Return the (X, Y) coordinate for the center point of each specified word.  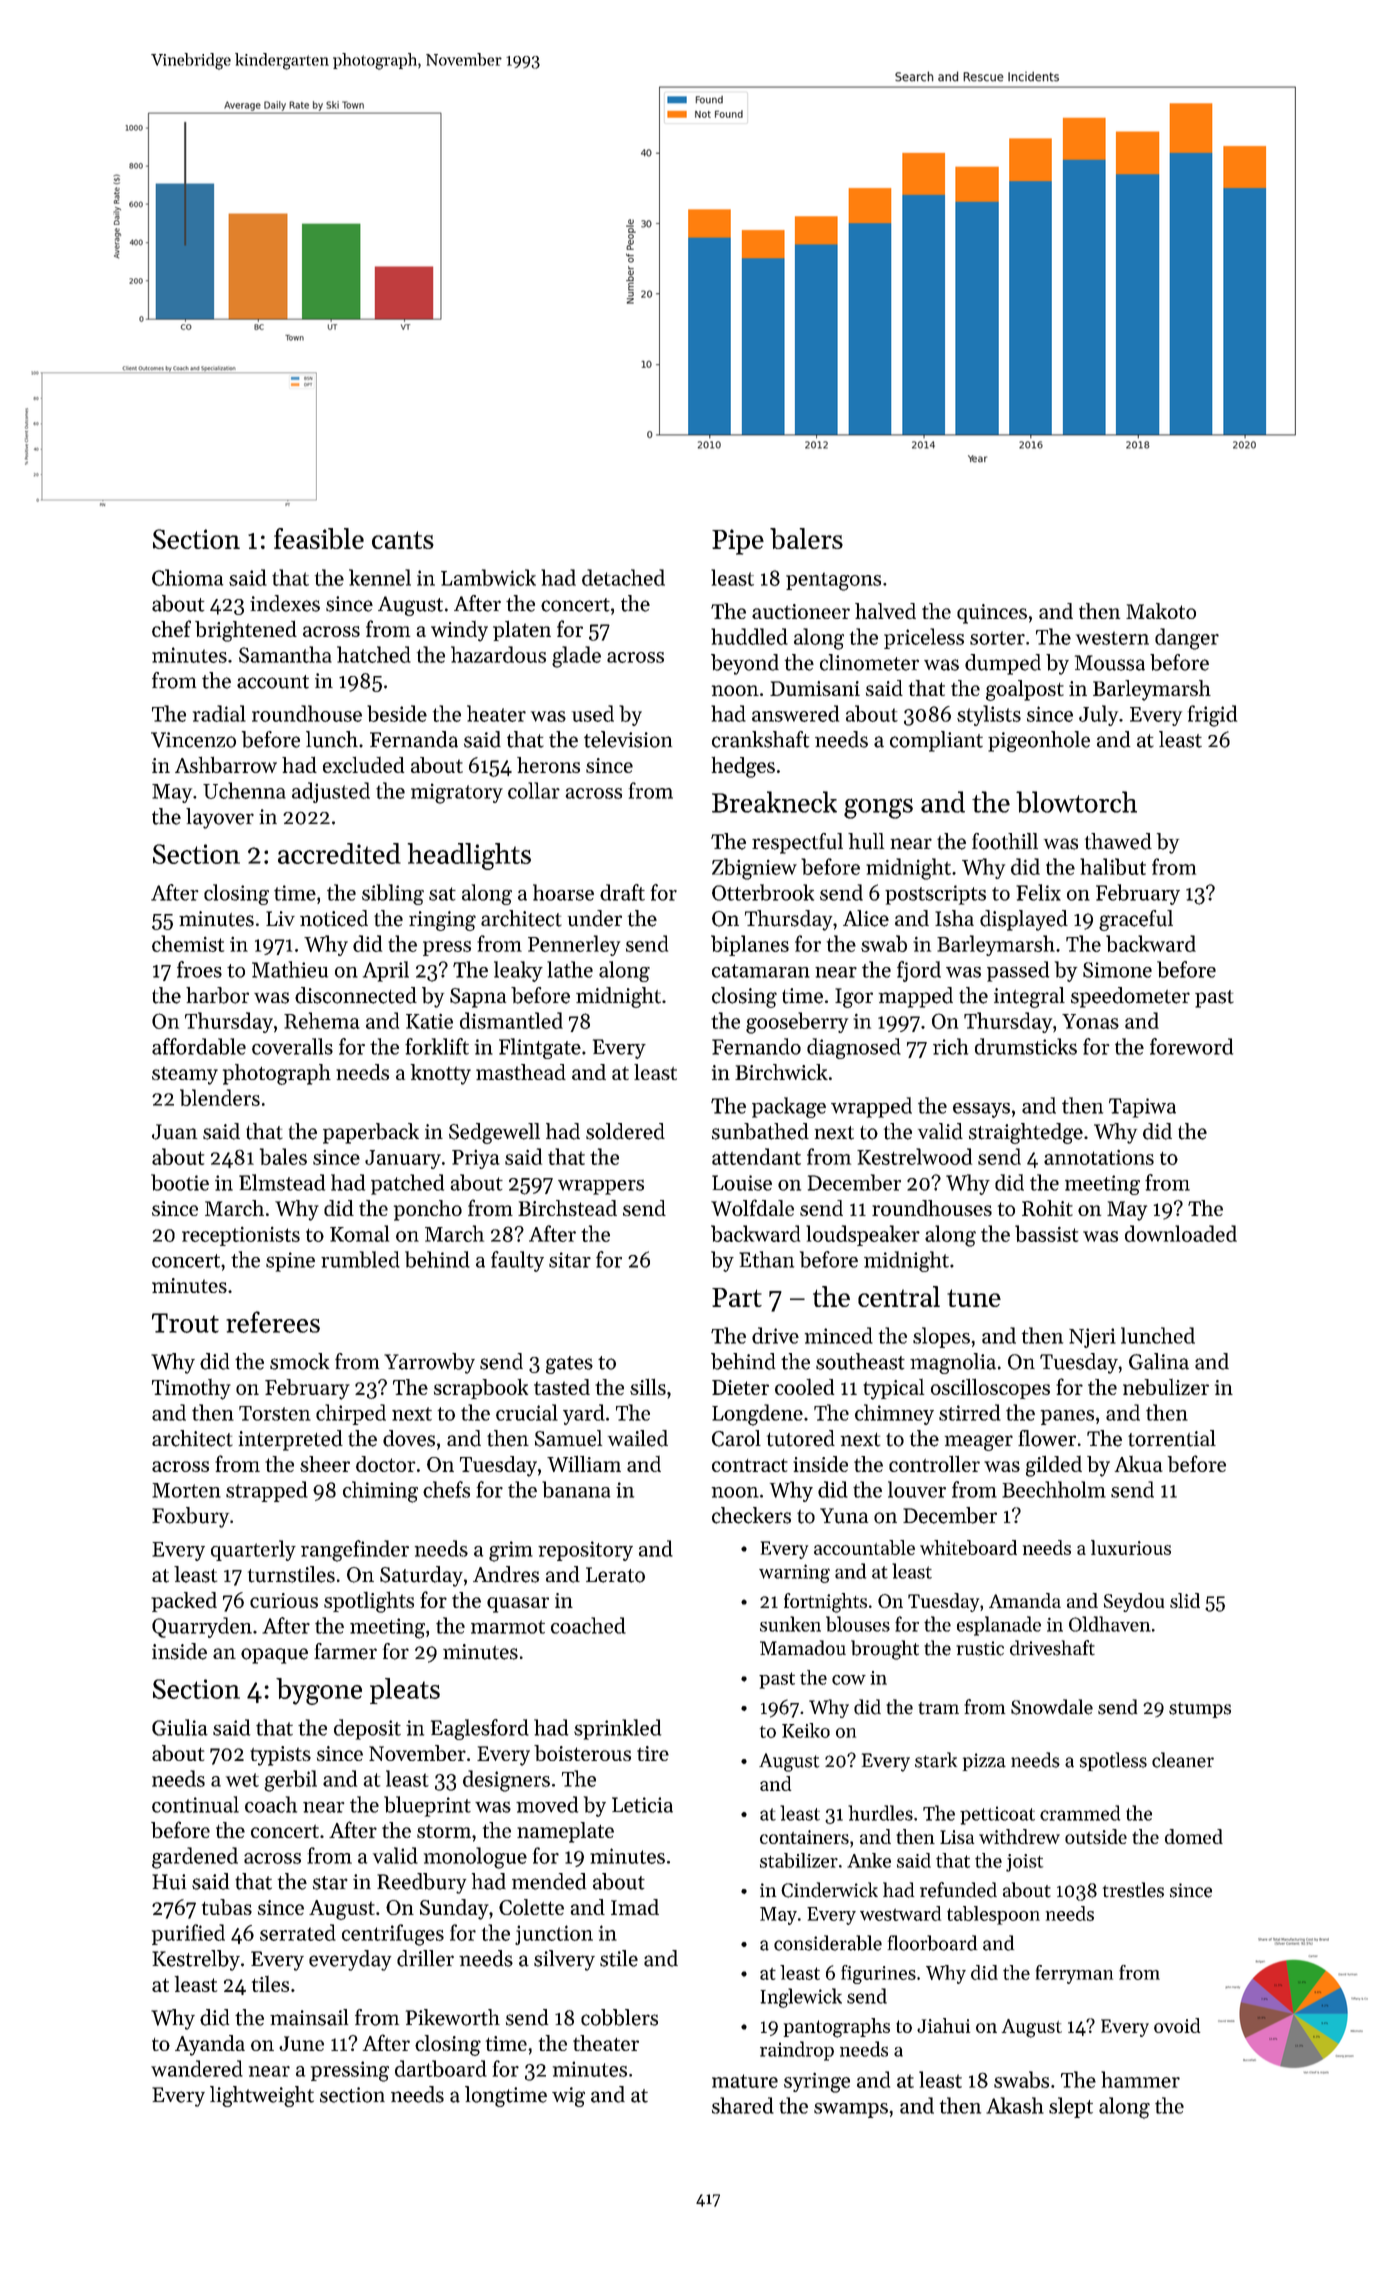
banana (576, 1489)
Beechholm (1054, 1489)
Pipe (738, 542)
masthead (521, 1072)
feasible (319, 538)
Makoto (1161, 611)
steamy (185, 1076)
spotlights (369, 1602)
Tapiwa (1142, 1108)
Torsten (275, 1413)
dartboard (441, 2068)
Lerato (615, 1575)
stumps (1200, 1710)
